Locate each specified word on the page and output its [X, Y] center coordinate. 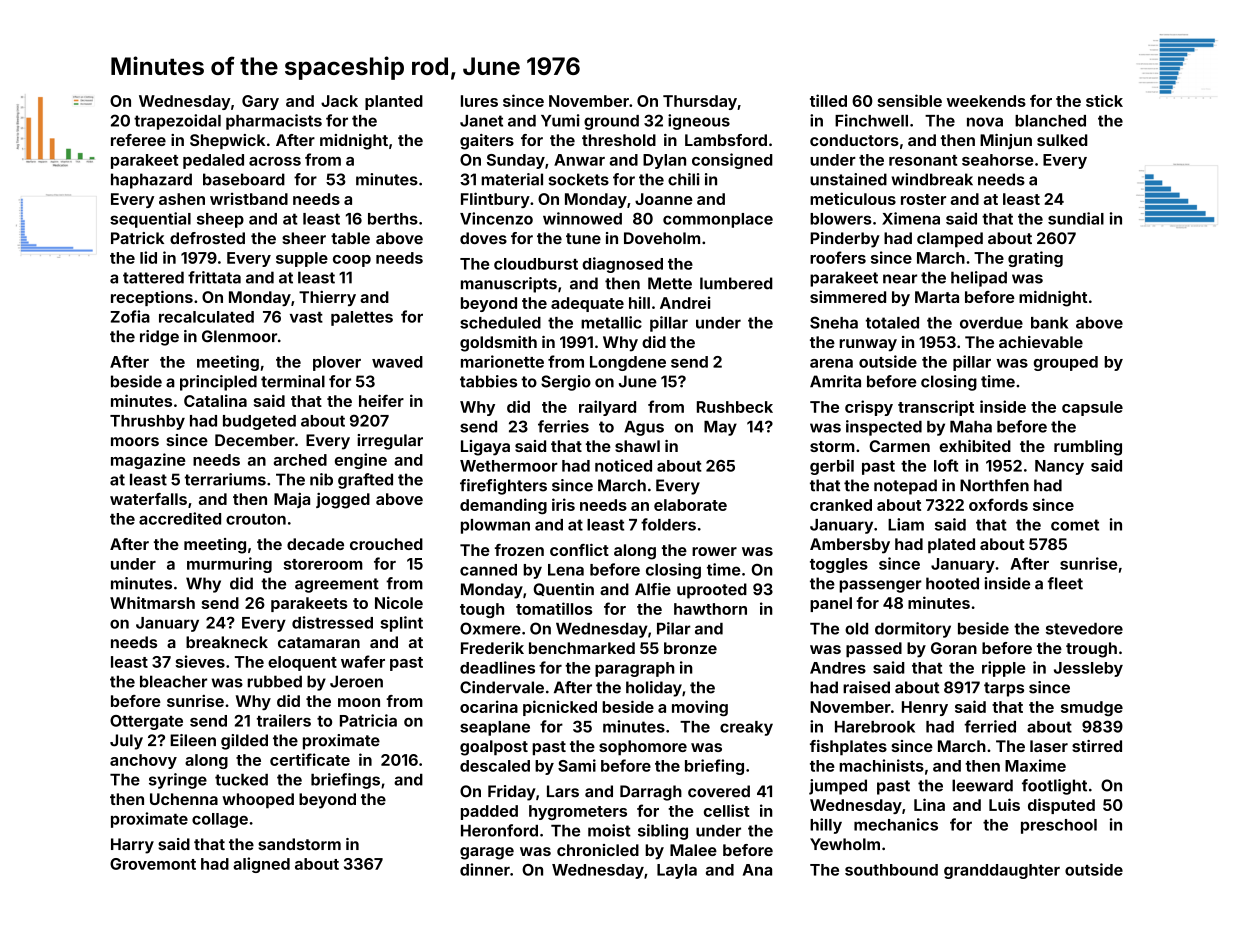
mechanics [896, 824]
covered [719, 791]
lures [479, 101]
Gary [260, 102]
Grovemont [153, 864]
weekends [986, 101]
